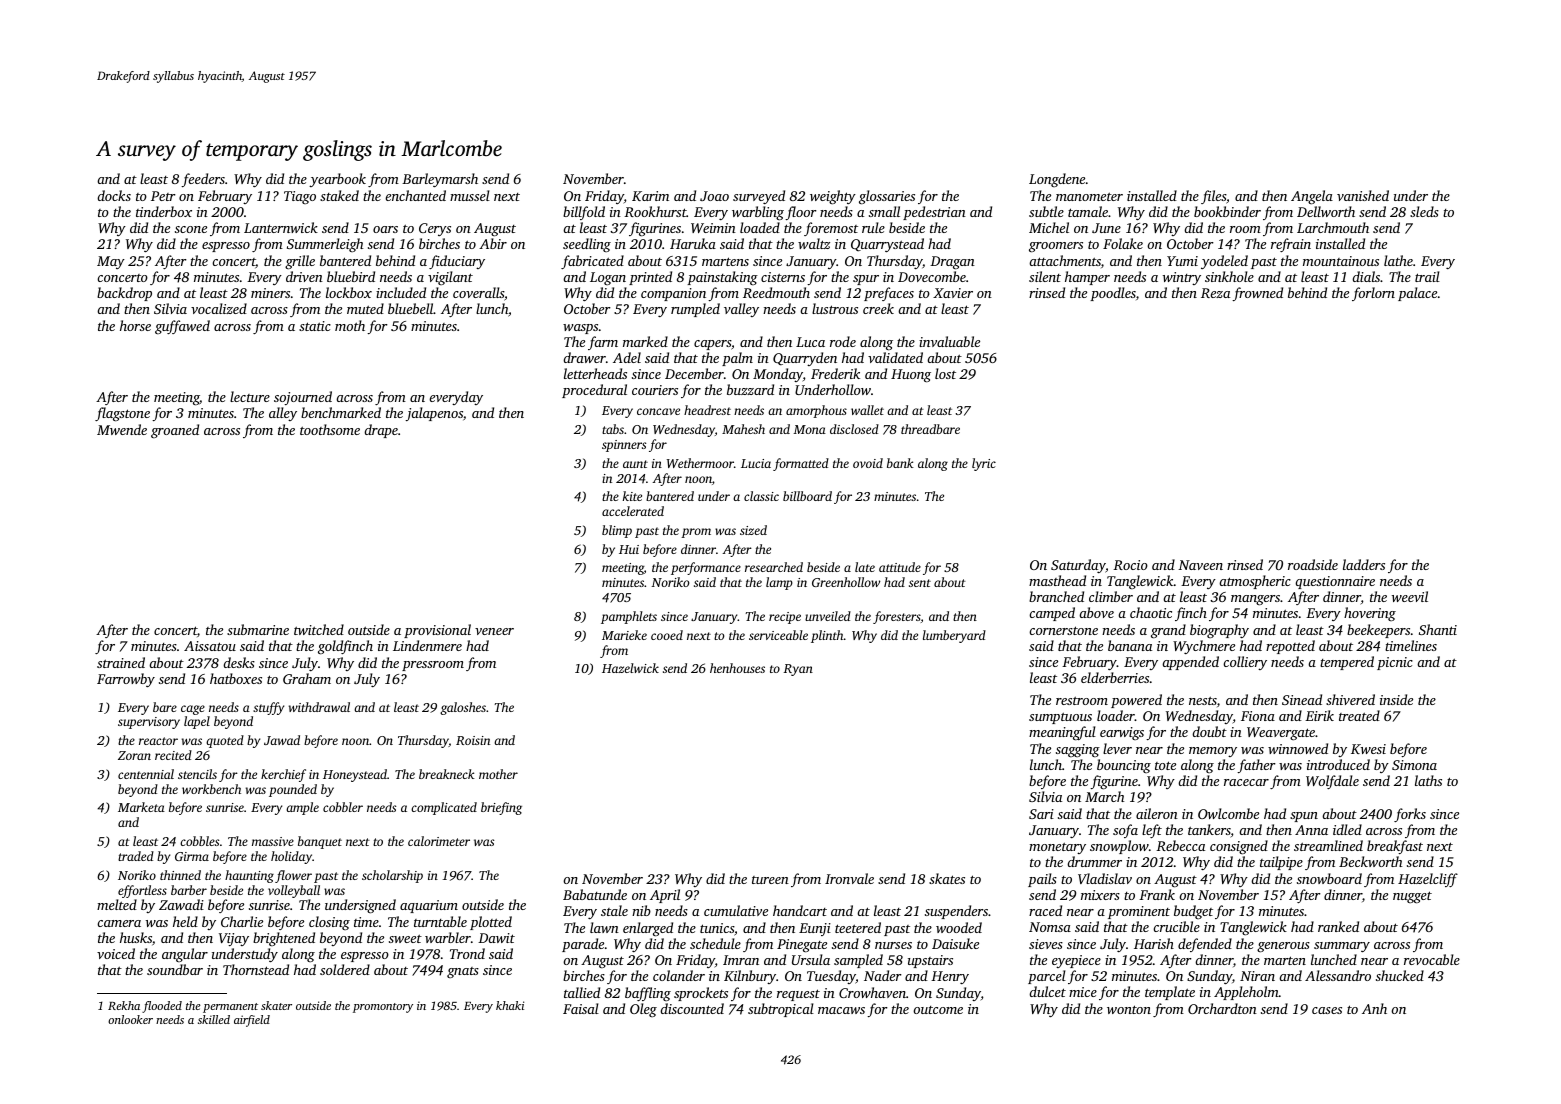 The height and width of the document is (1104, 1561). Describe the element at coordinates (608, 278) in the document. I see `Logan` at that location.
